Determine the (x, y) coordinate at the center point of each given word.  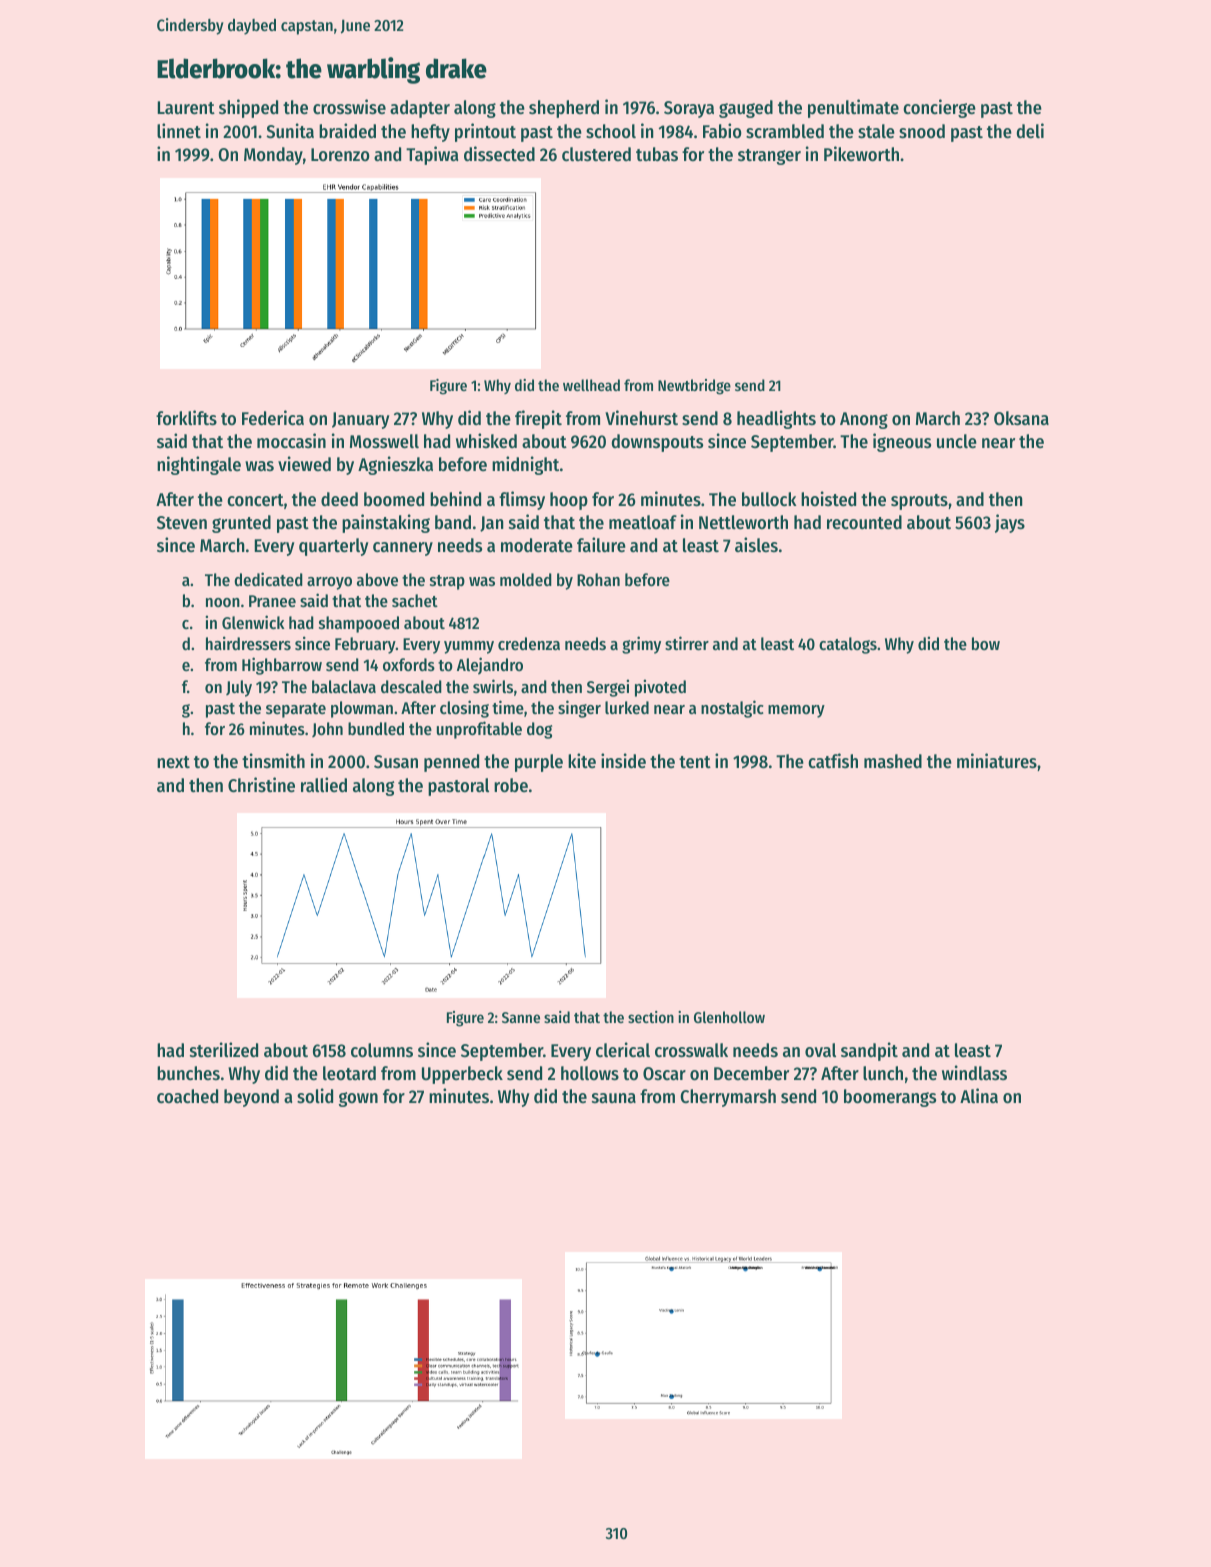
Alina (979, 1095)
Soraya (689, 109)
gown (358, 1099)
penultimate (853, 108)
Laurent (186, 107)
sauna (614, 1098)
